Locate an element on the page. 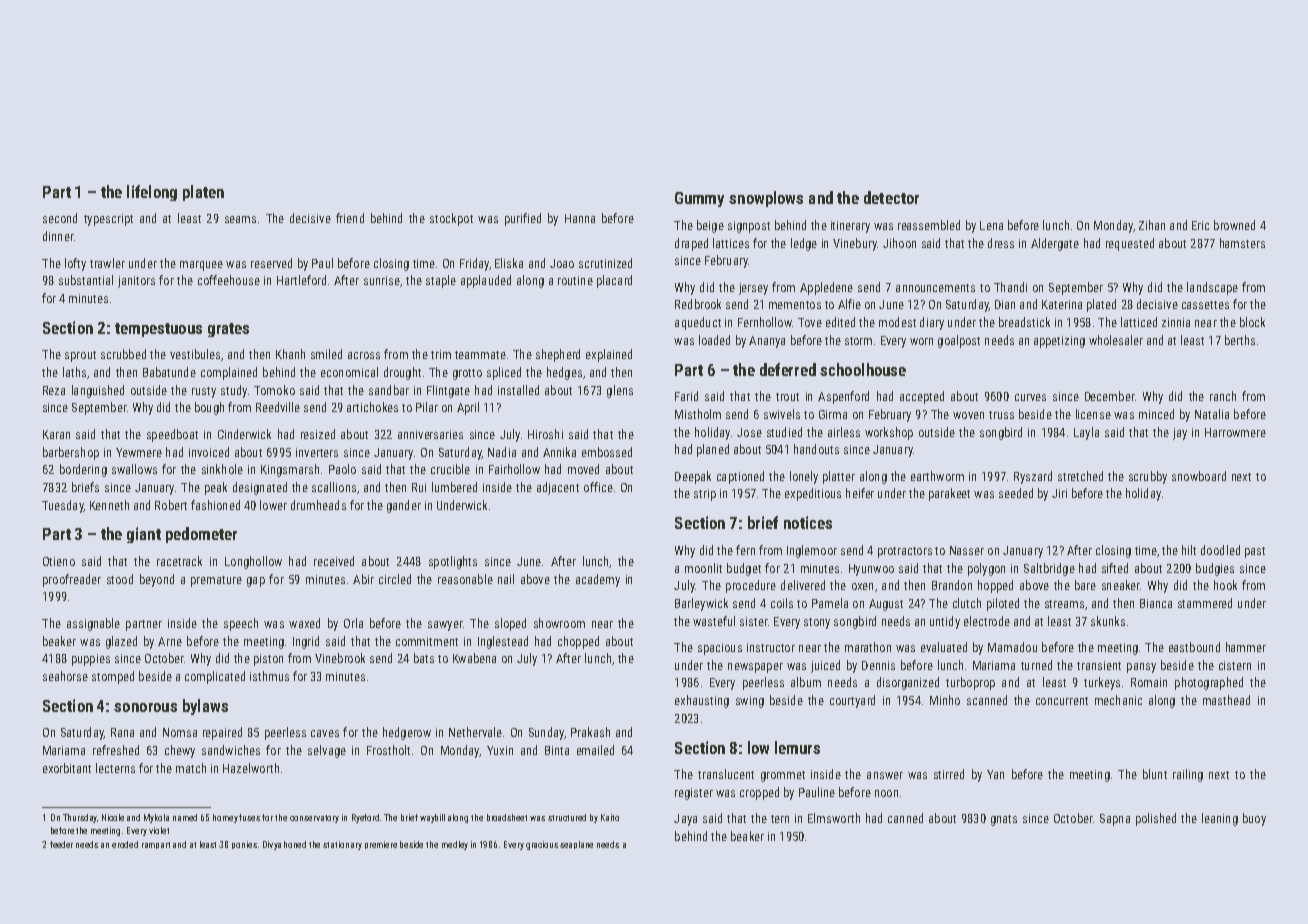  Orla is located at coordinates (353, 623).
